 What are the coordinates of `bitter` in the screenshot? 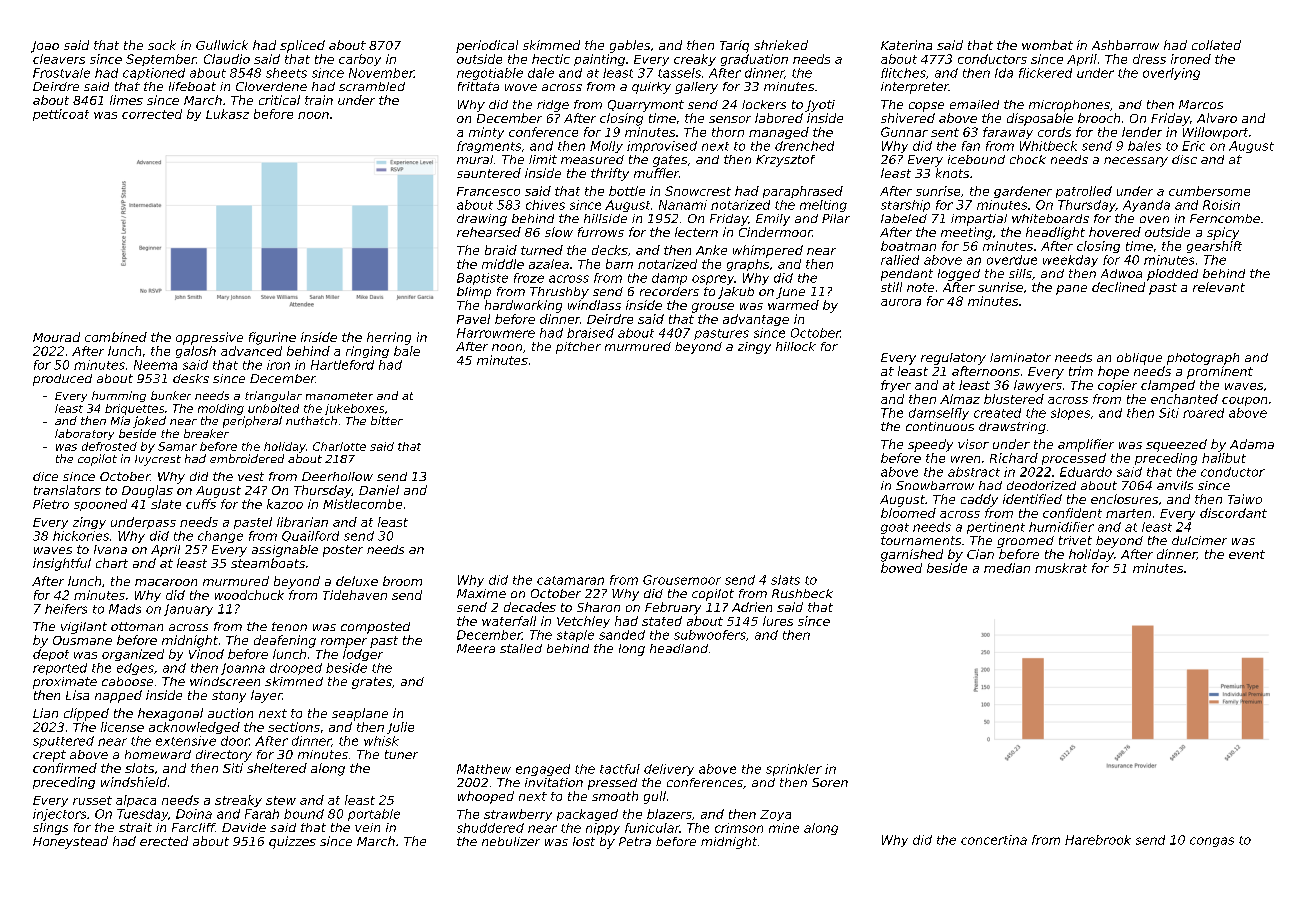 It's located at (387, 420).
